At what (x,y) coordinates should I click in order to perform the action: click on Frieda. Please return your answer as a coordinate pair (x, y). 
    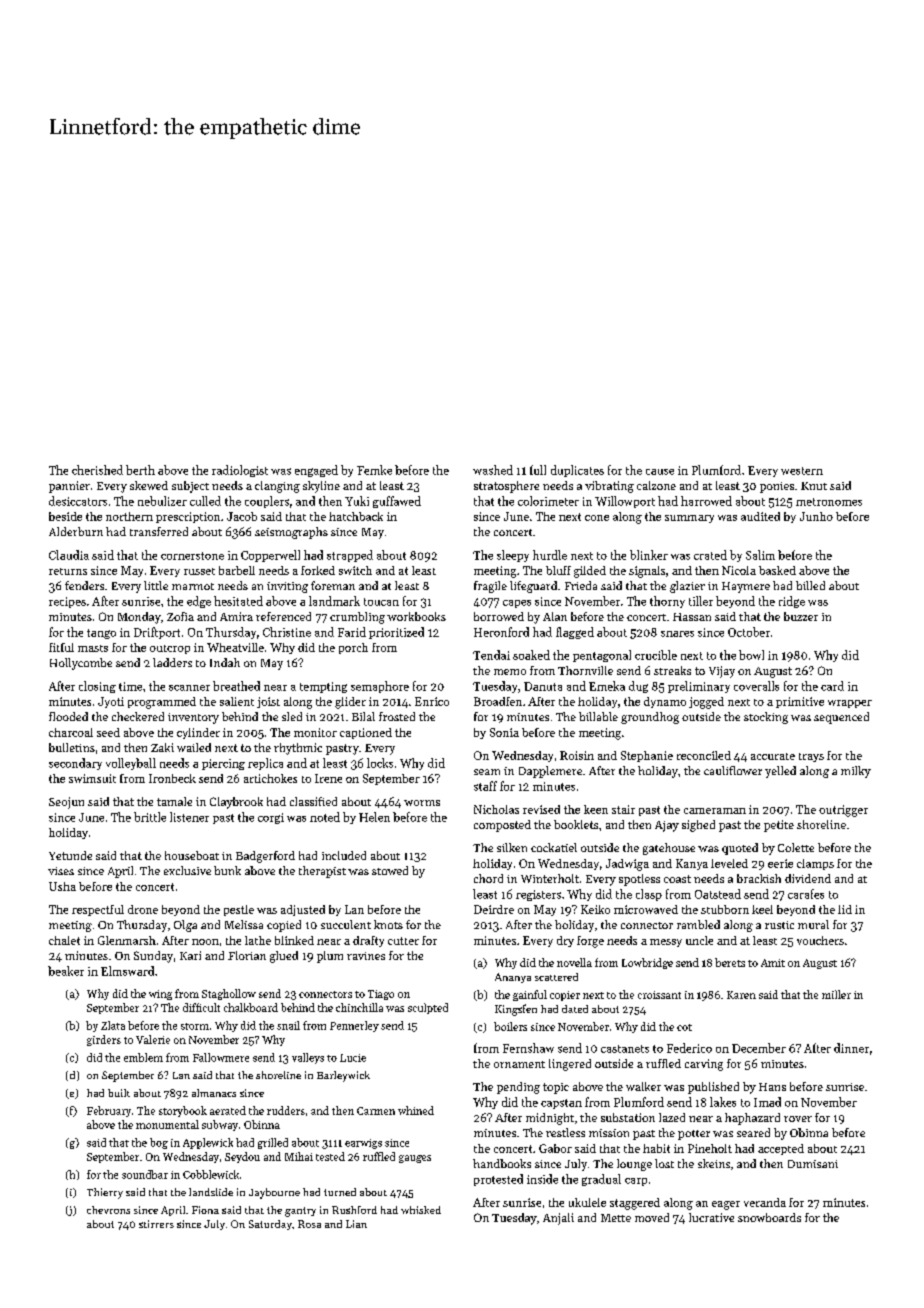
    Looking at the image, I should click on (581, 585).
